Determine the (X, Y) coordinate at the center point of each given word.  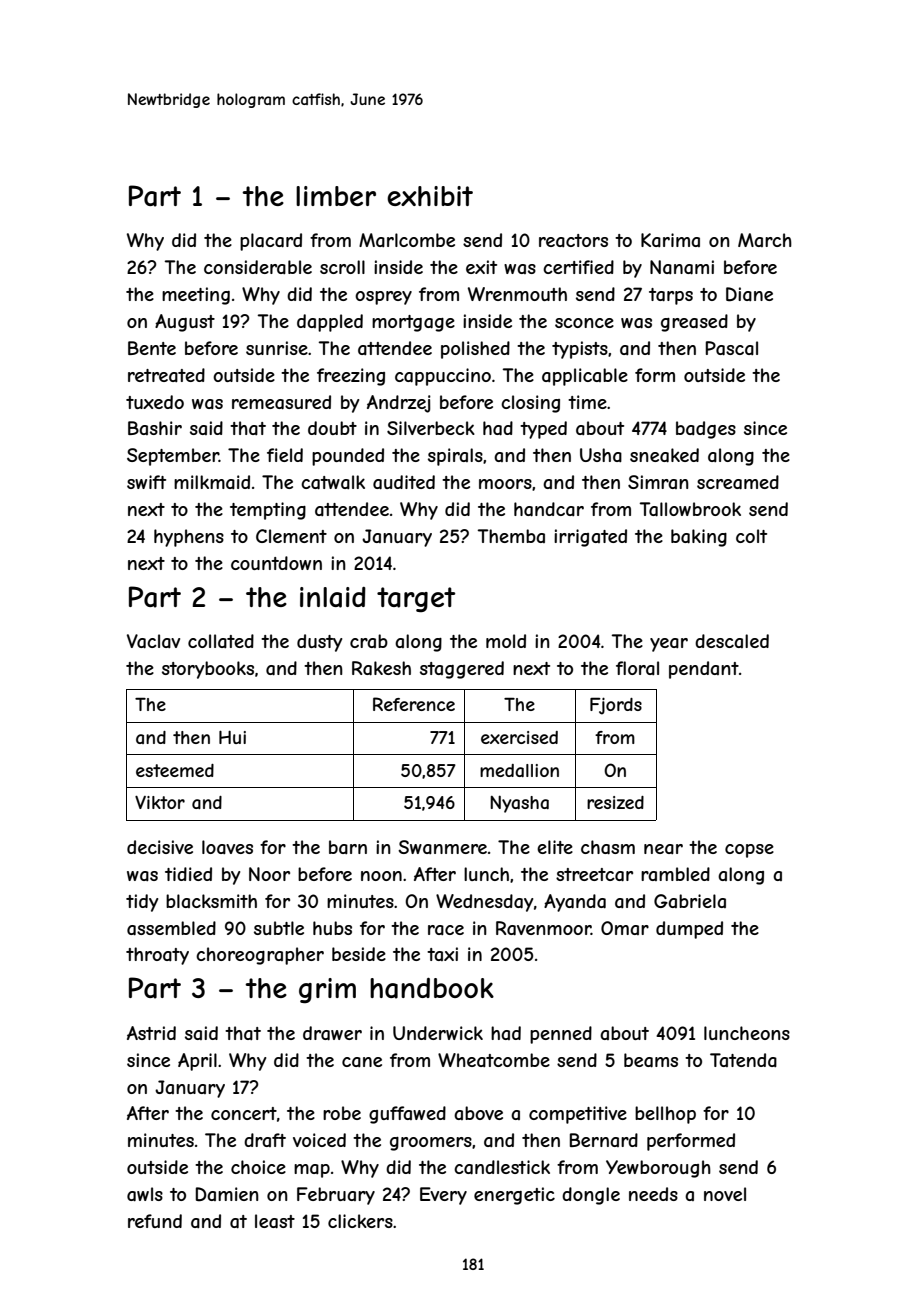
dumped (689, 930)
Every (443, 1196)
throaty (157, 956)
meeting (196, 296)
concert (244, 1113)
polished (475, 350)
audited (404, 482)
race (446, 930)
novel (725, 1194)
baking (699, 538)
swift (146, 482)
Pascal (732, 348)
